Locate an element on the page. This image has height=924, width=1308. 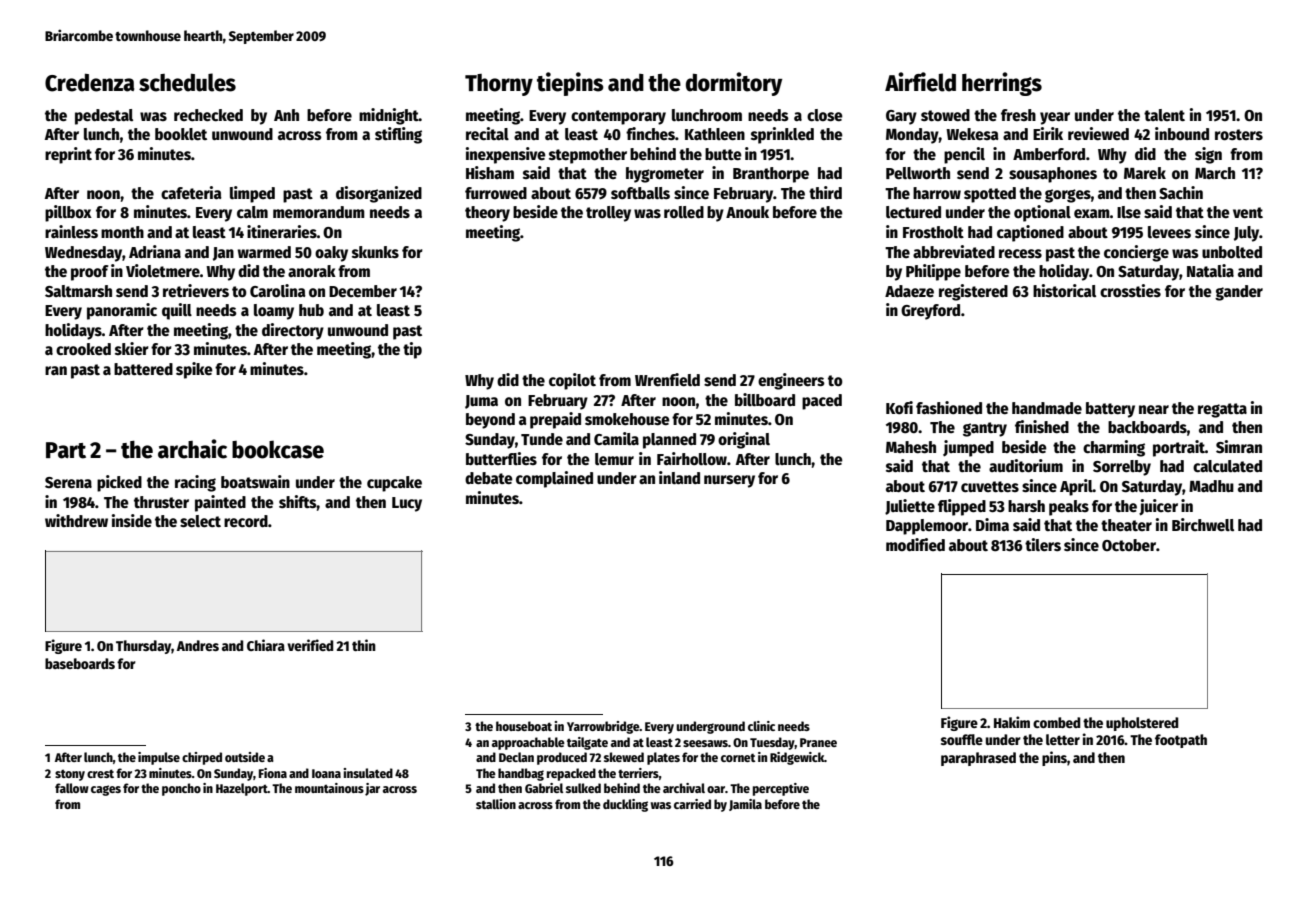
dormitory is located at coordinates (734, 84).
